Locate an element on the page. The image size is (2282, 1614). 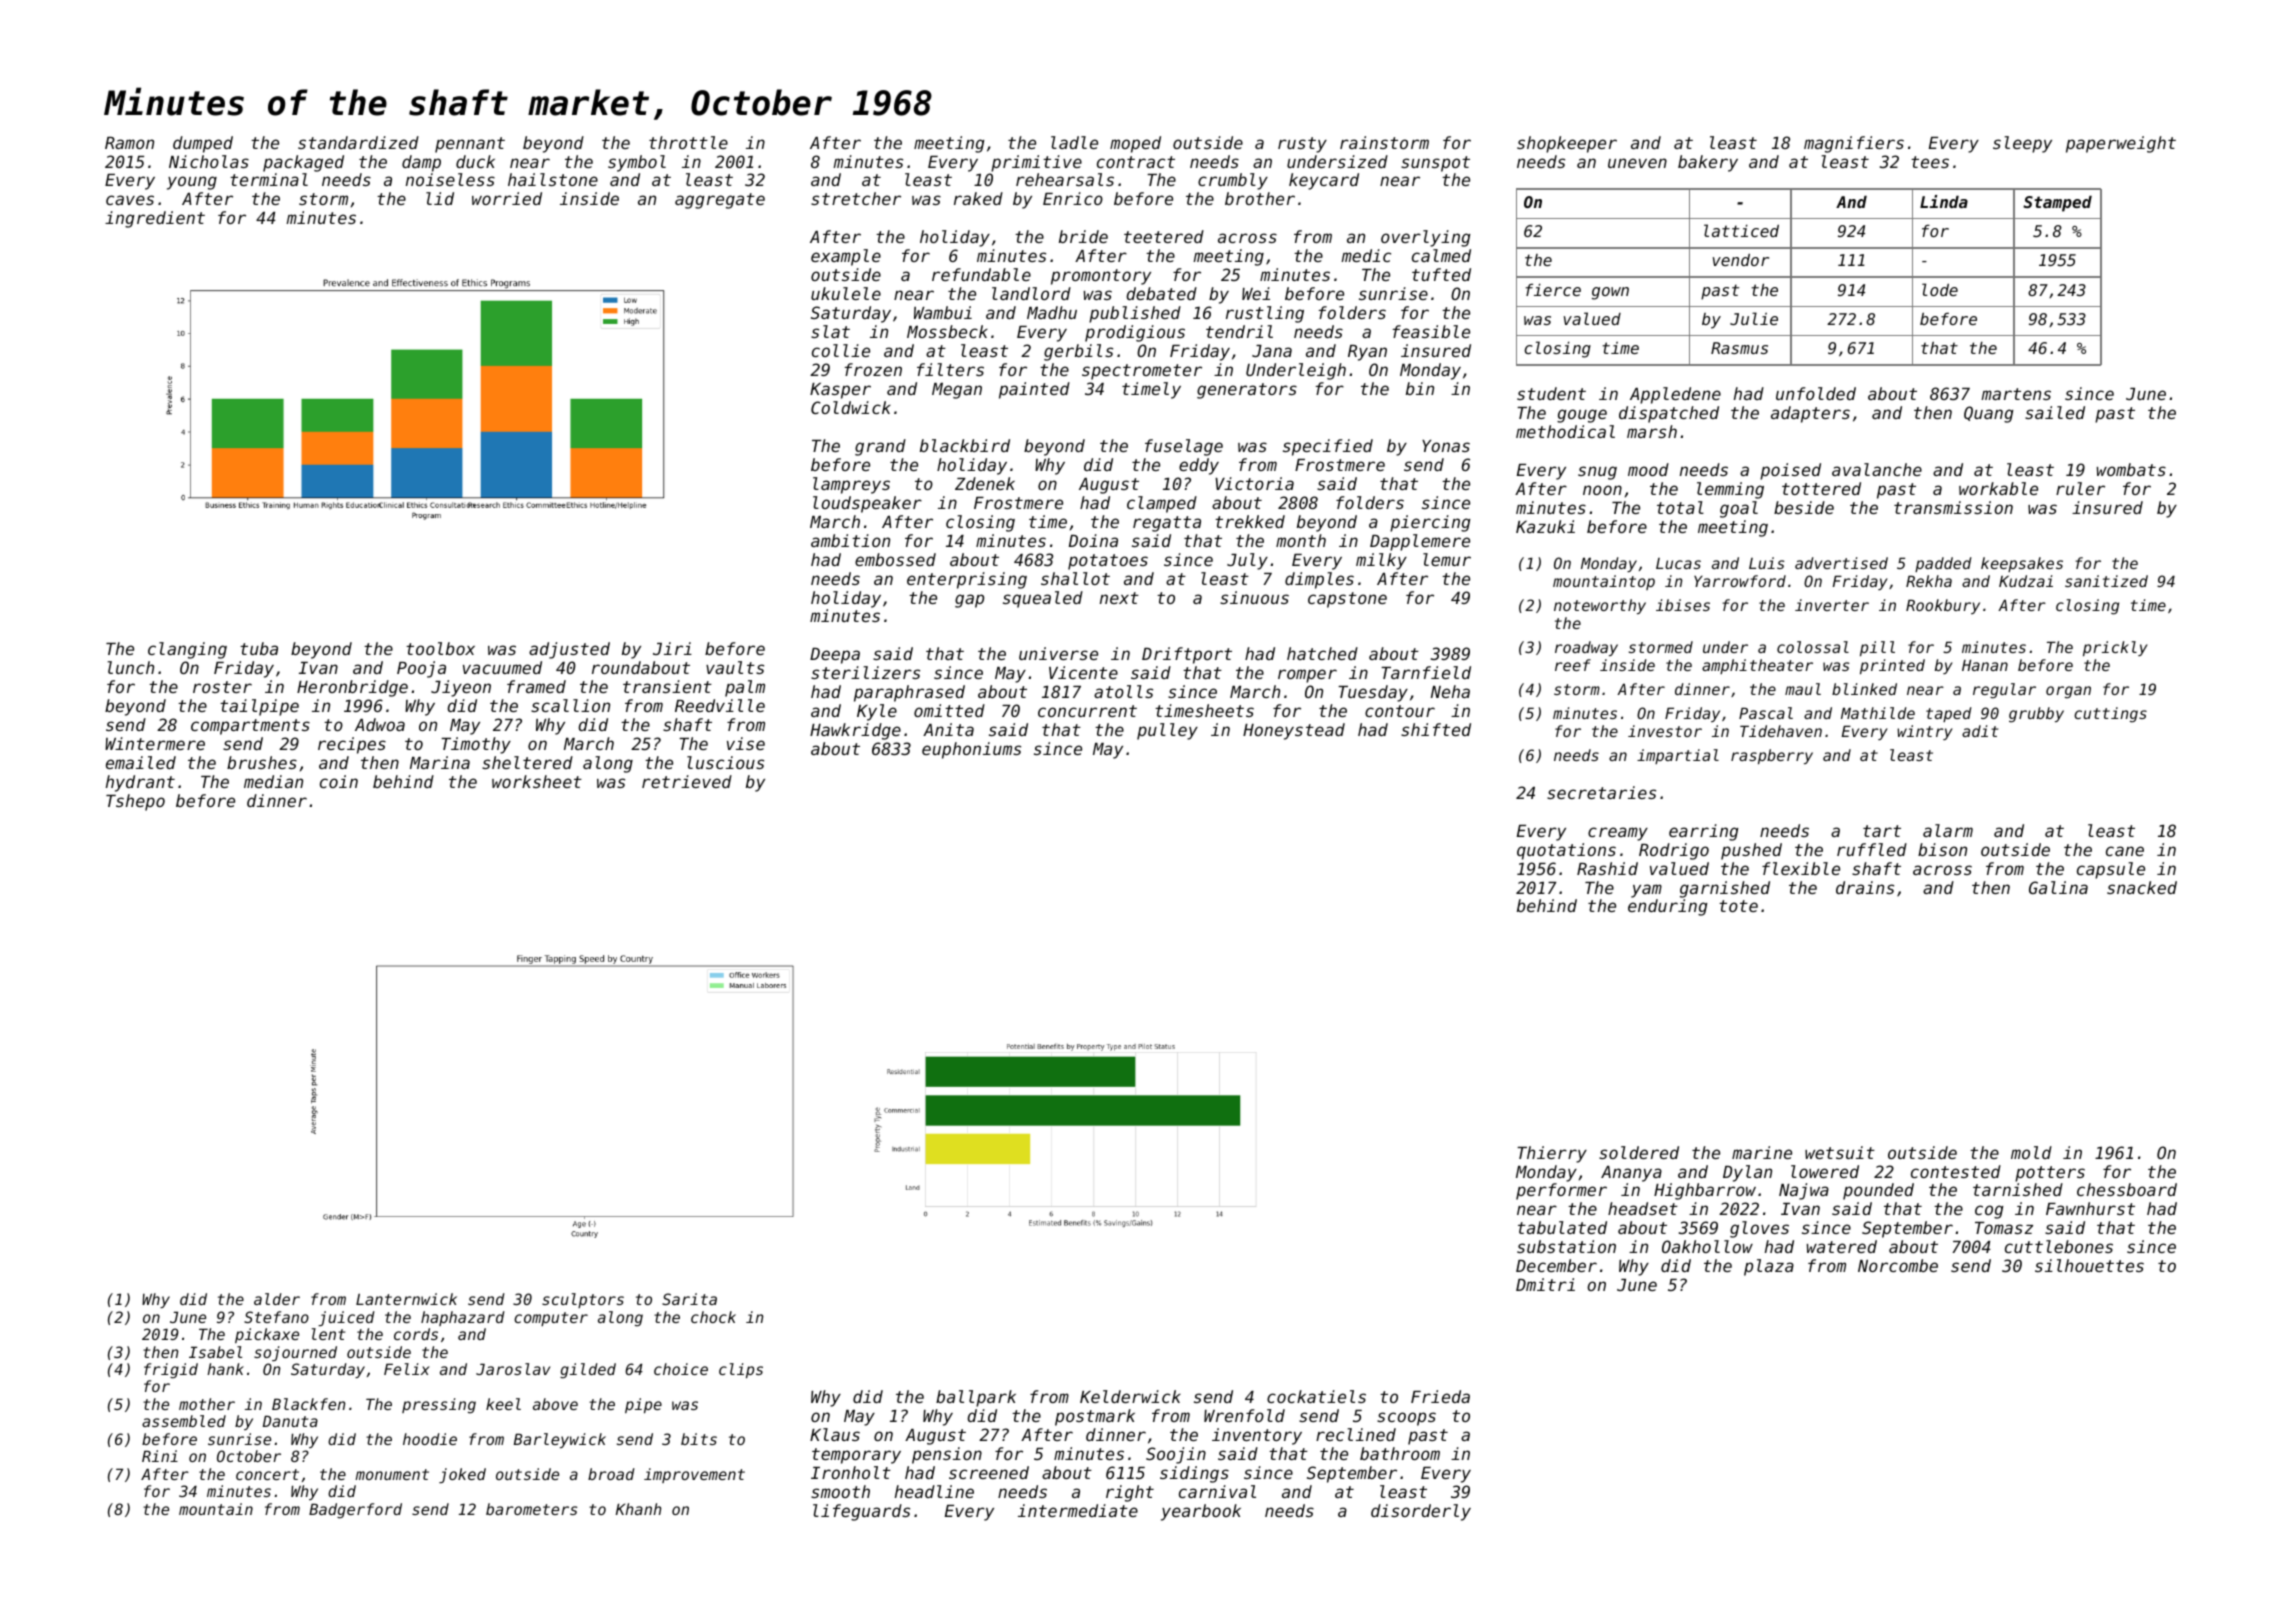
transmission is located at coordinates (1953, 507).
